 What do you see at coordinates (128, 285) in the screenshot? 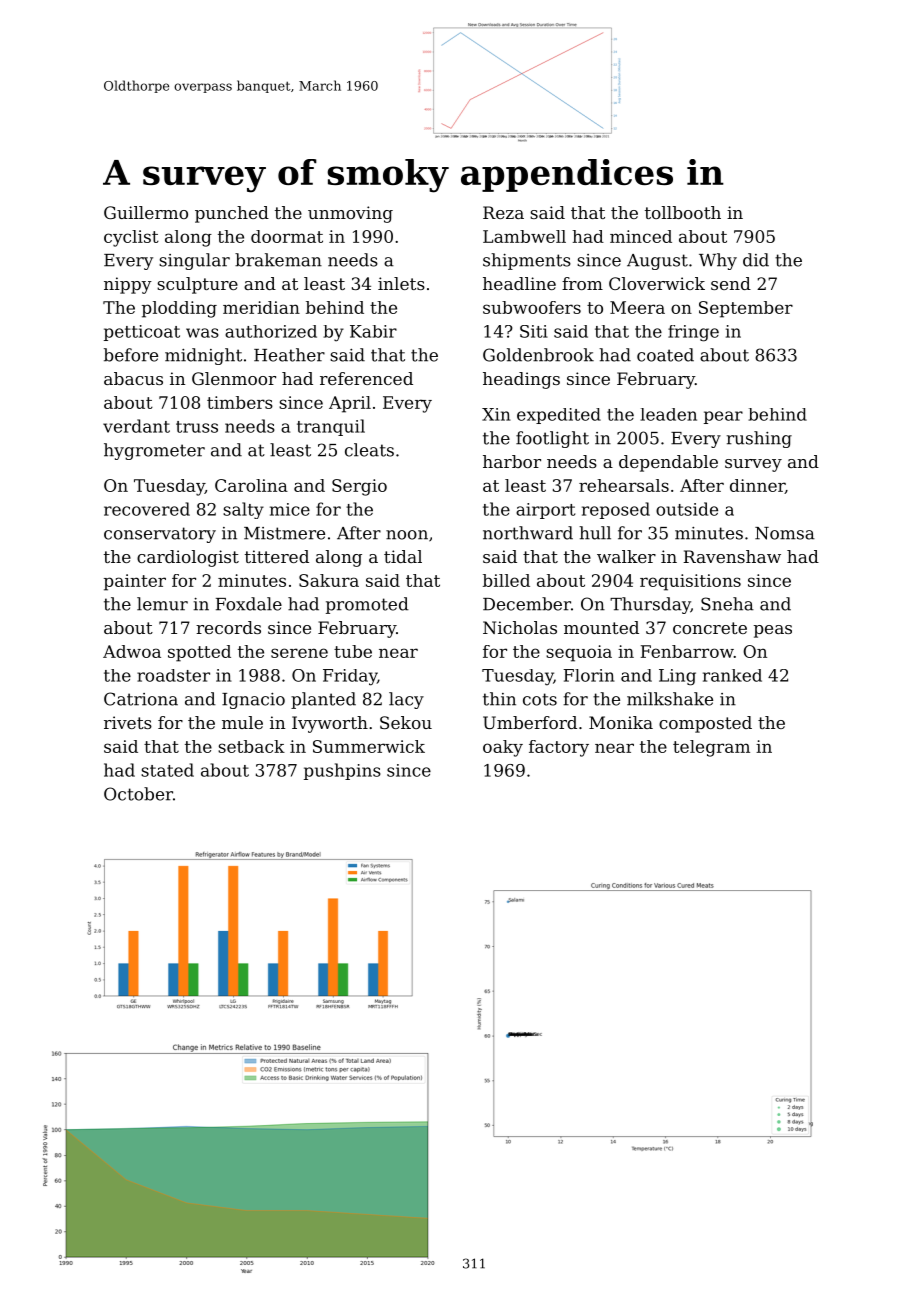
I see `nippy` at bounding box center [128, 285].
